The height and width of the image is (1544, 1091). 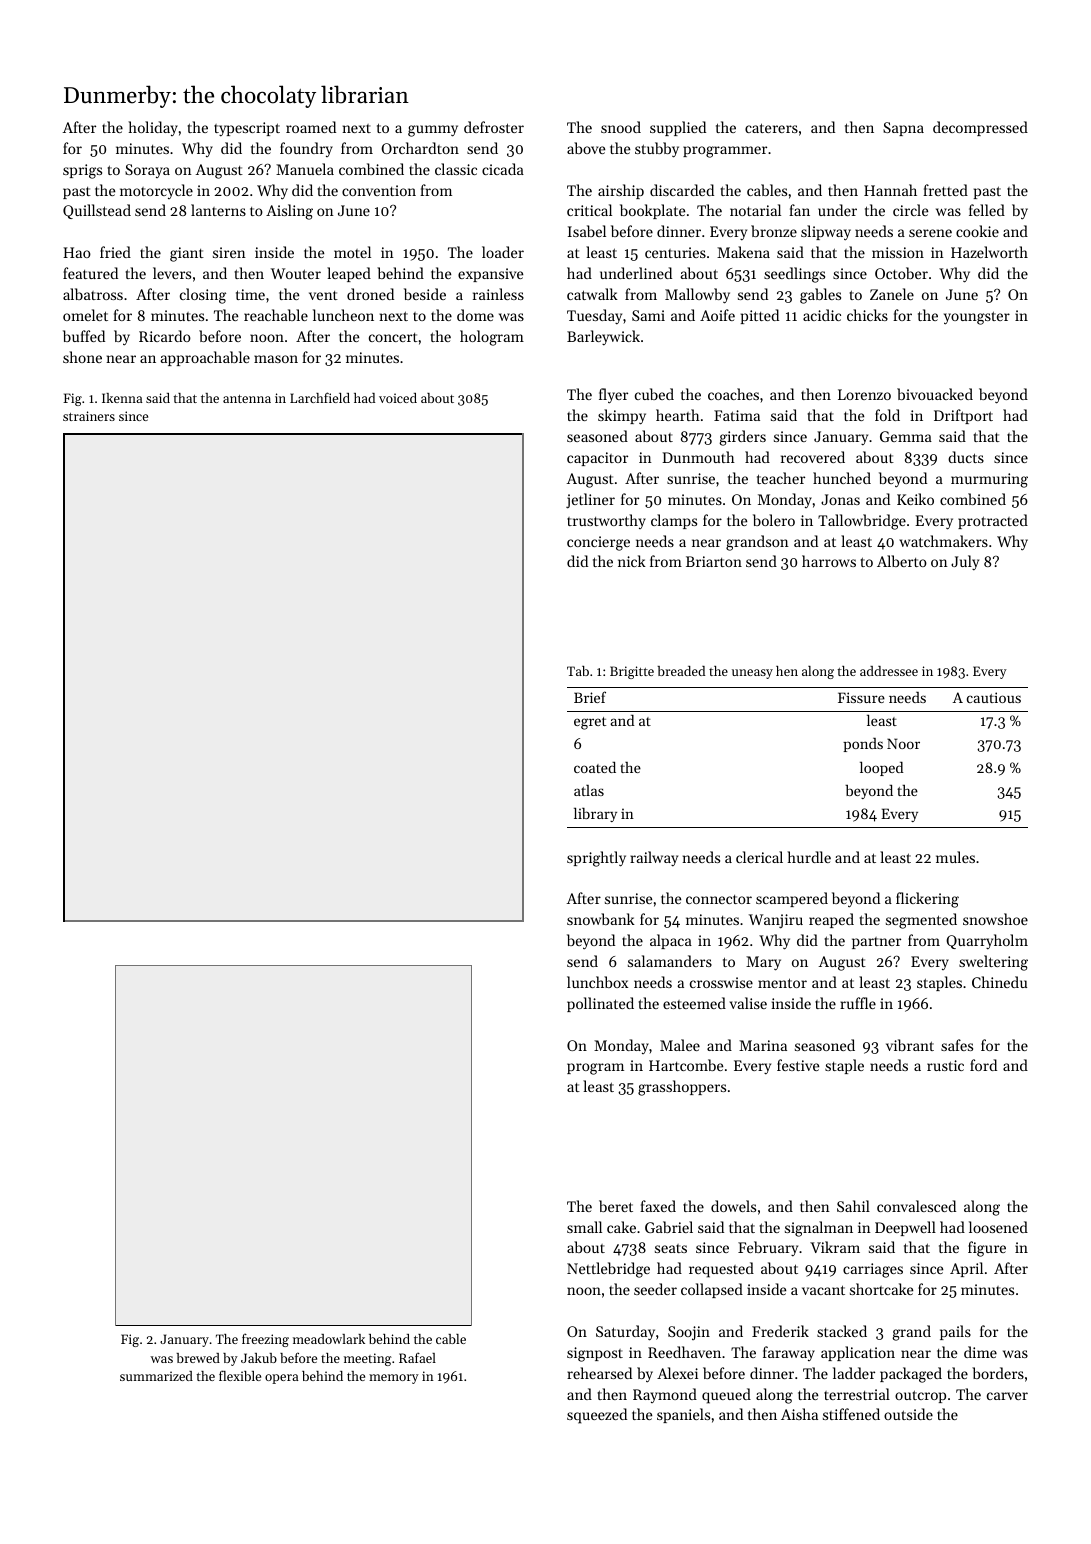 What do you see at coordinates (247, 129) in the image?
I see `typescript` at bounding box center [247, 129].
